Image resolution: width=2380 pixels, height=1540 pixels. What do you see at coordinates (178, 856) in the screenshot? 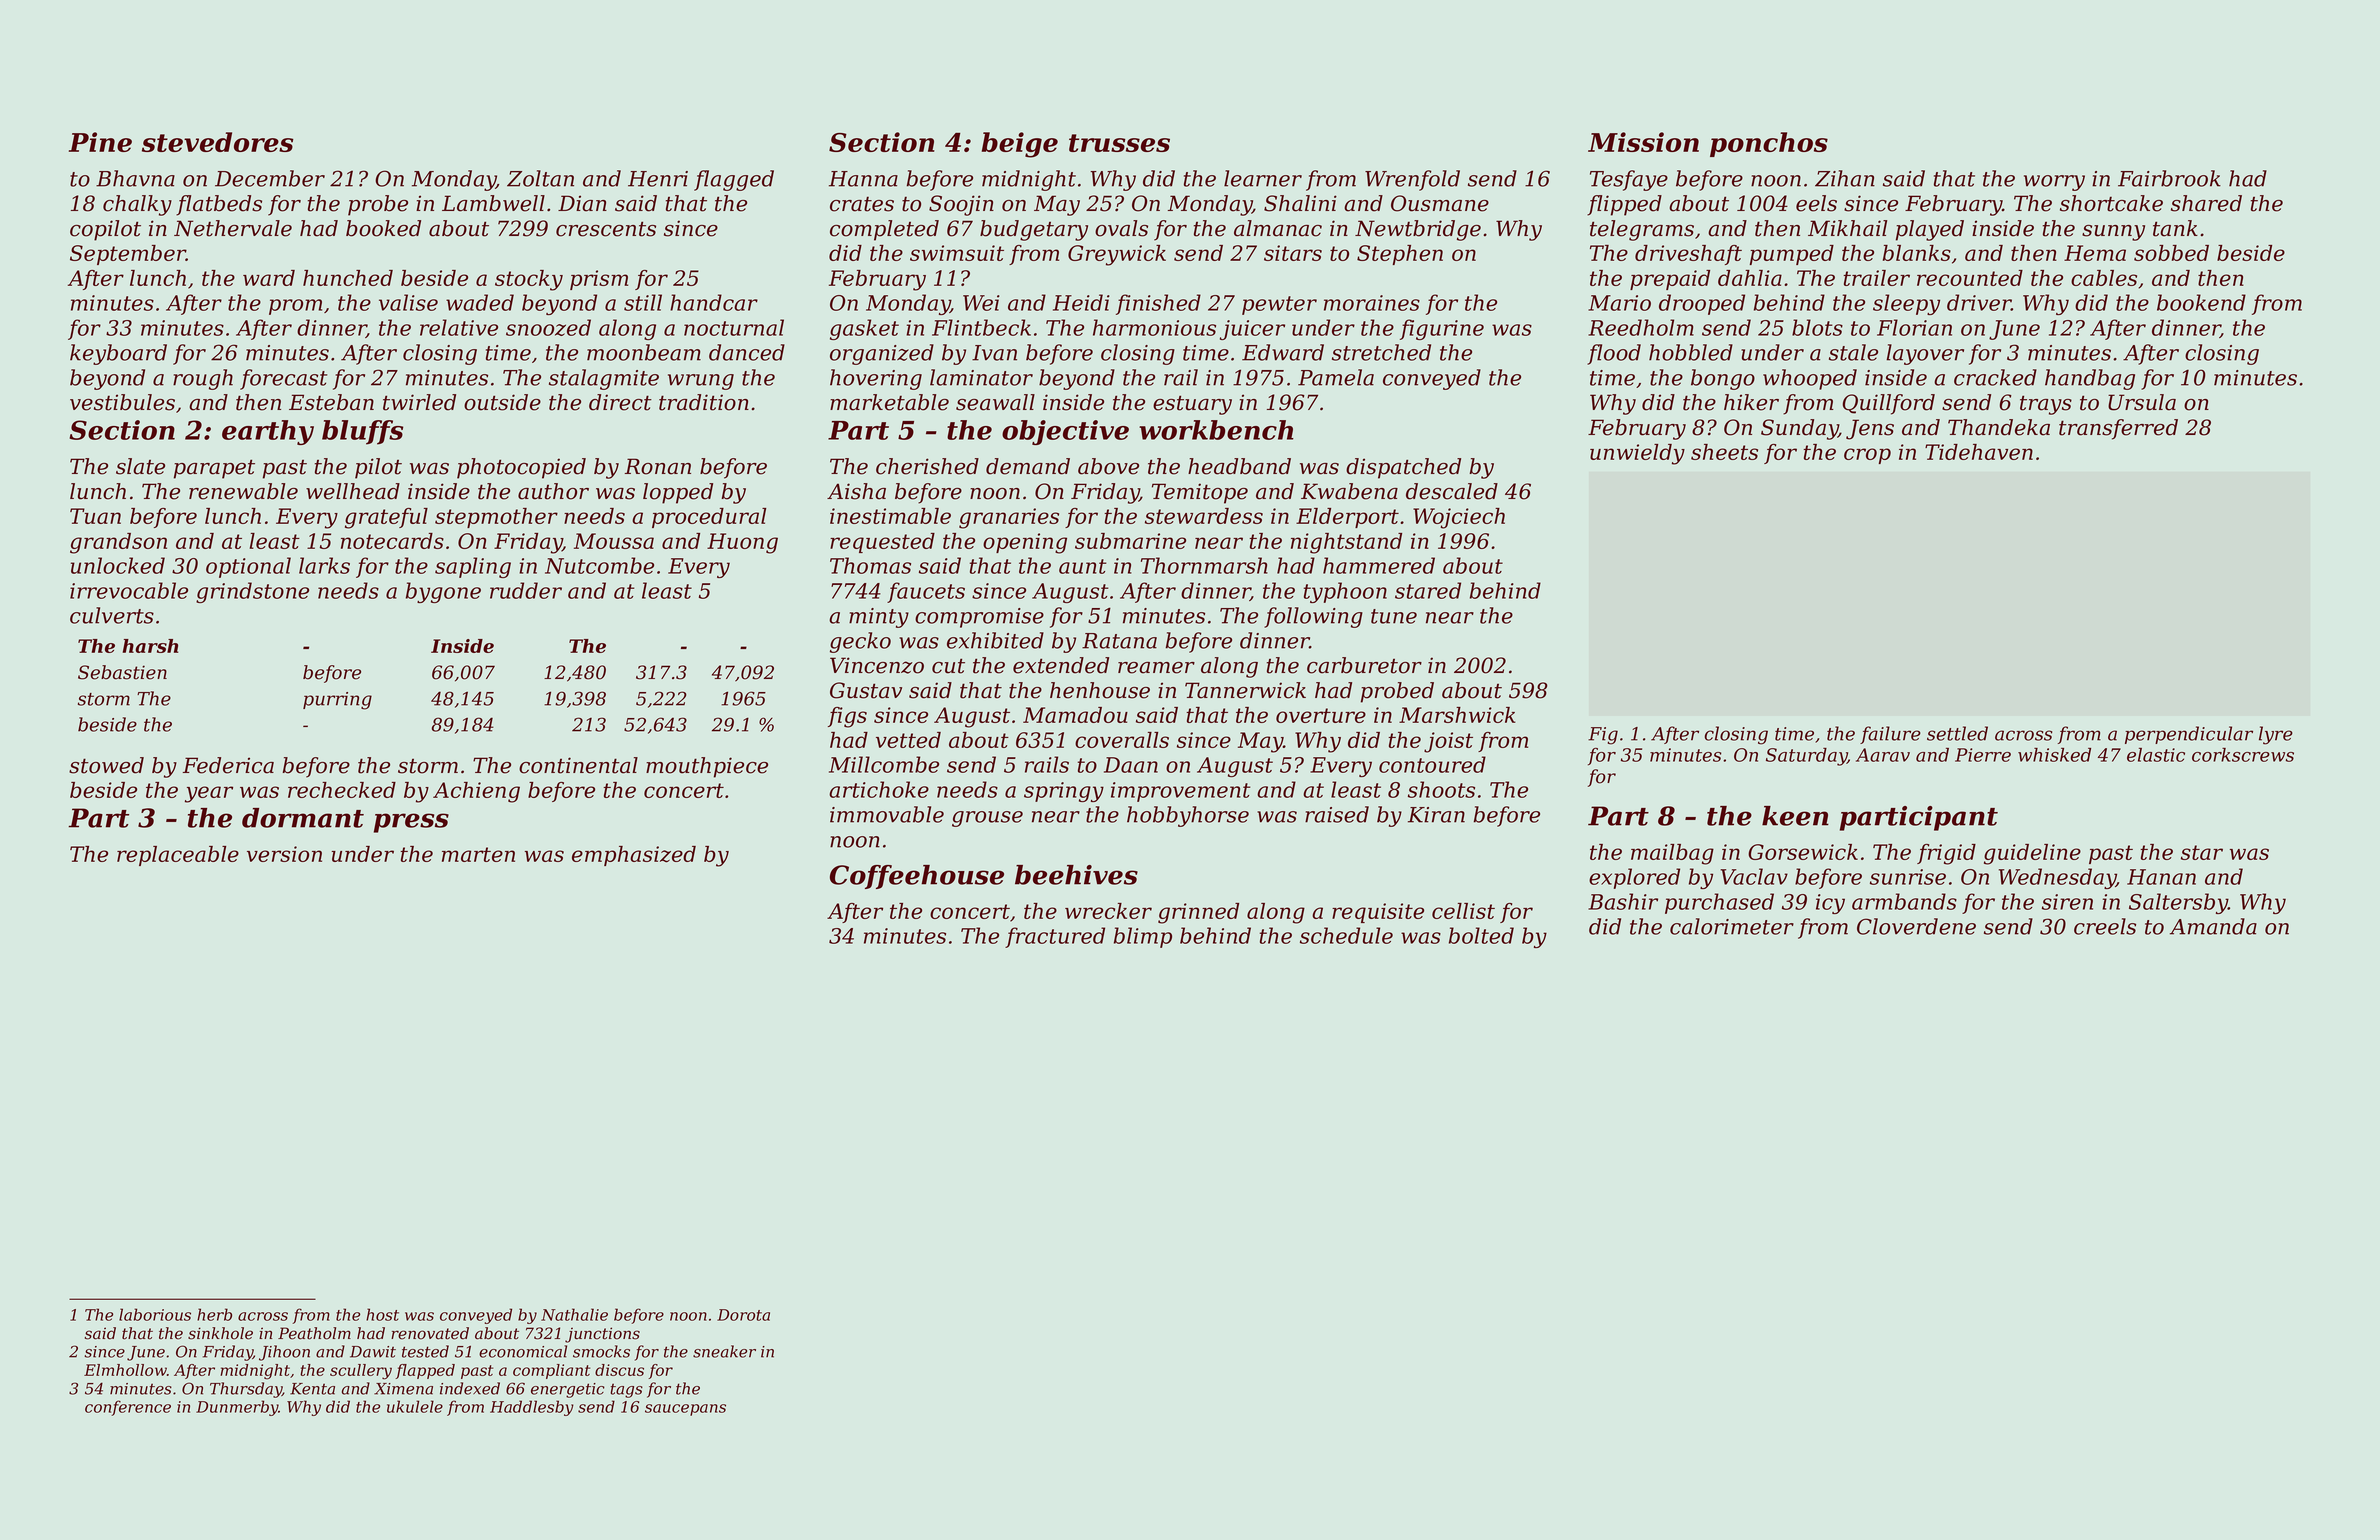
I see `replaceable` at bounding box center [178, 856].
